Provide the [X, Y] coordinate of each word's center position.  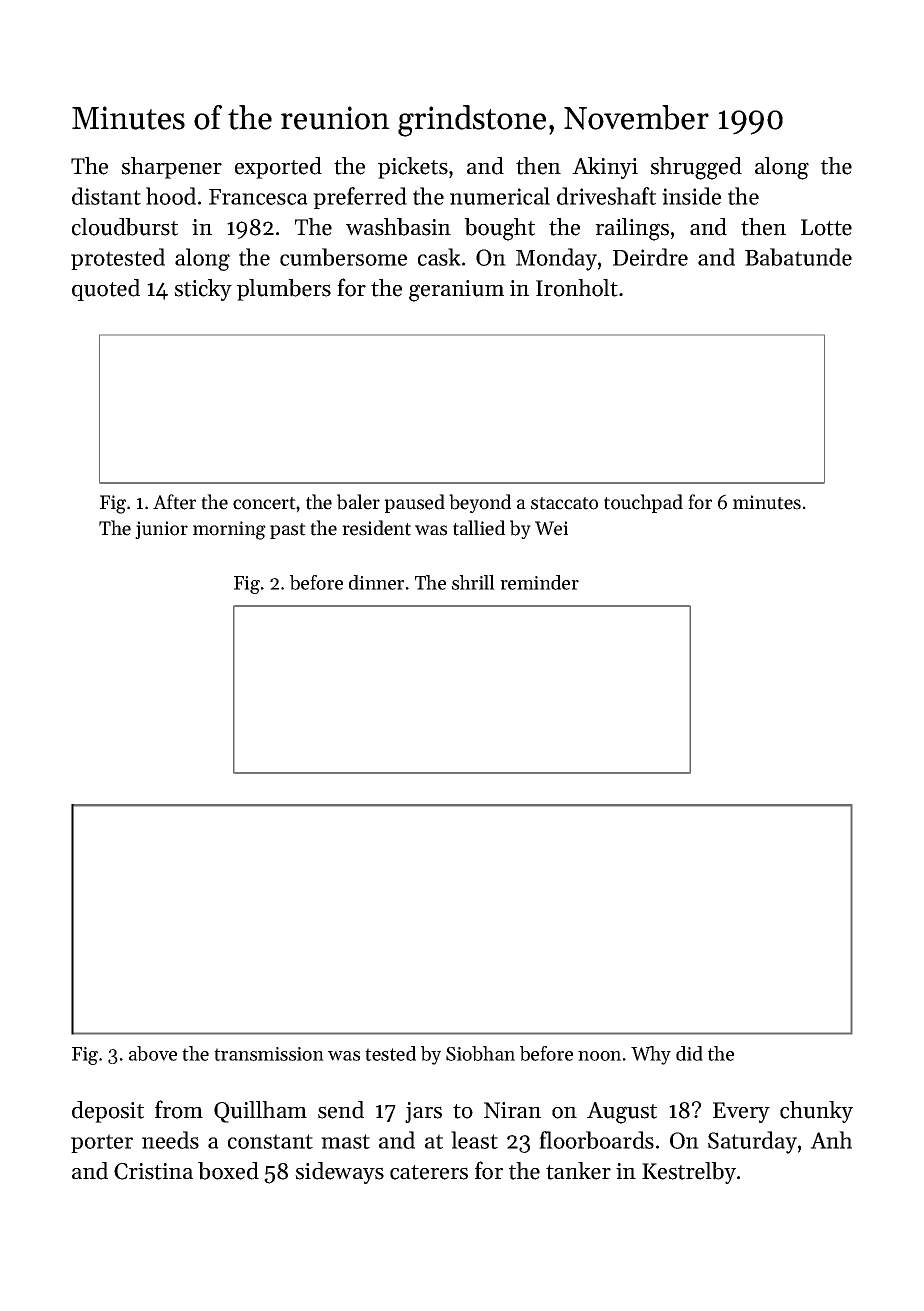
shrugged [696, 168]
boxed [228, 1171]
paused [414, 503]
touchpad [643, 503]
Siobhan [480, 1053]
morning [229, 530]
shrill [473, 582]
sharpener [171, 168]
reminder [539, 582]
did [689, 1053]
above [153, 1053]
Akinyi [605, 168]
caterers [429, 1172]
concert [264, 503]
